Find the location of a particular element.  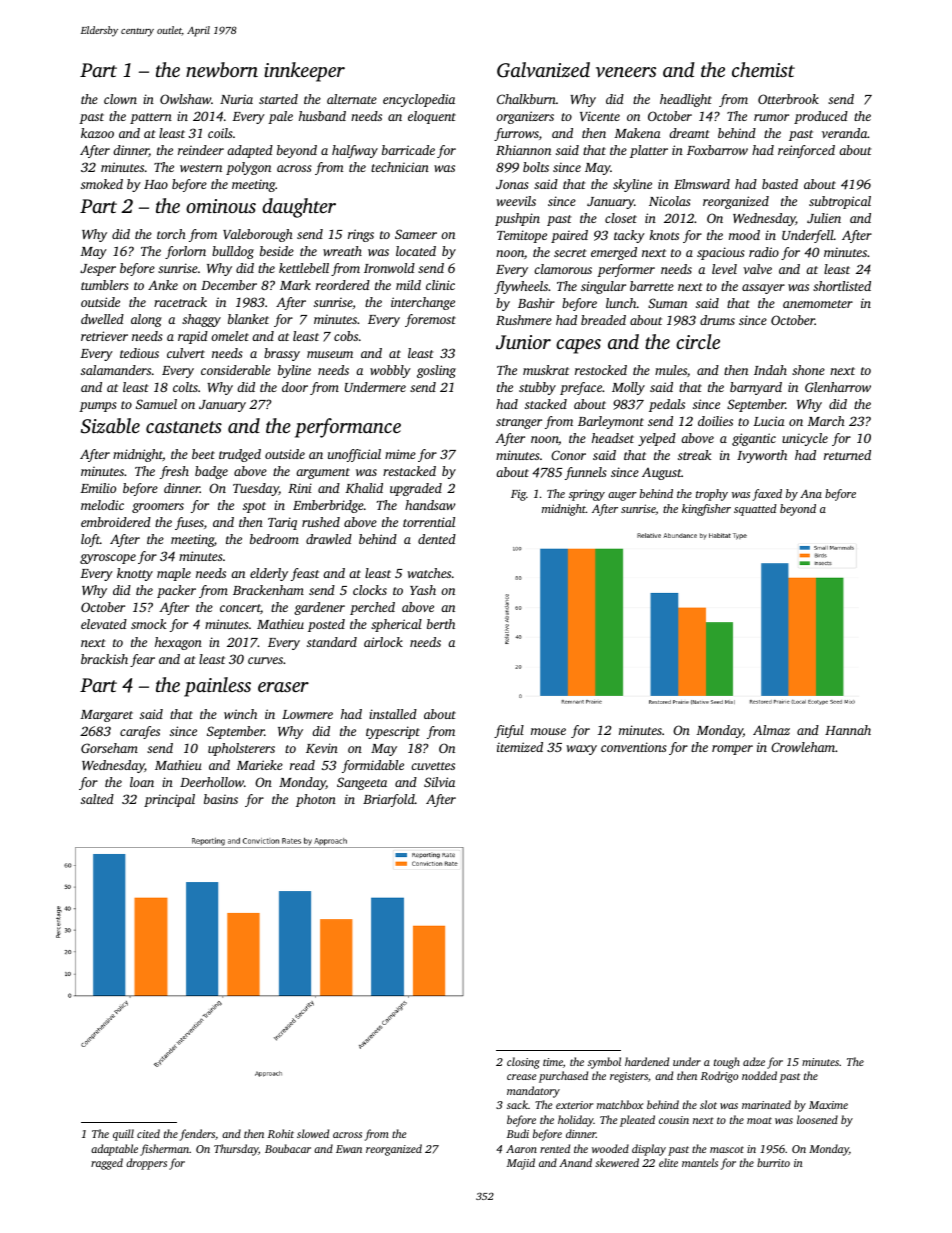

droppers is located at coordinates (146, 1164).
